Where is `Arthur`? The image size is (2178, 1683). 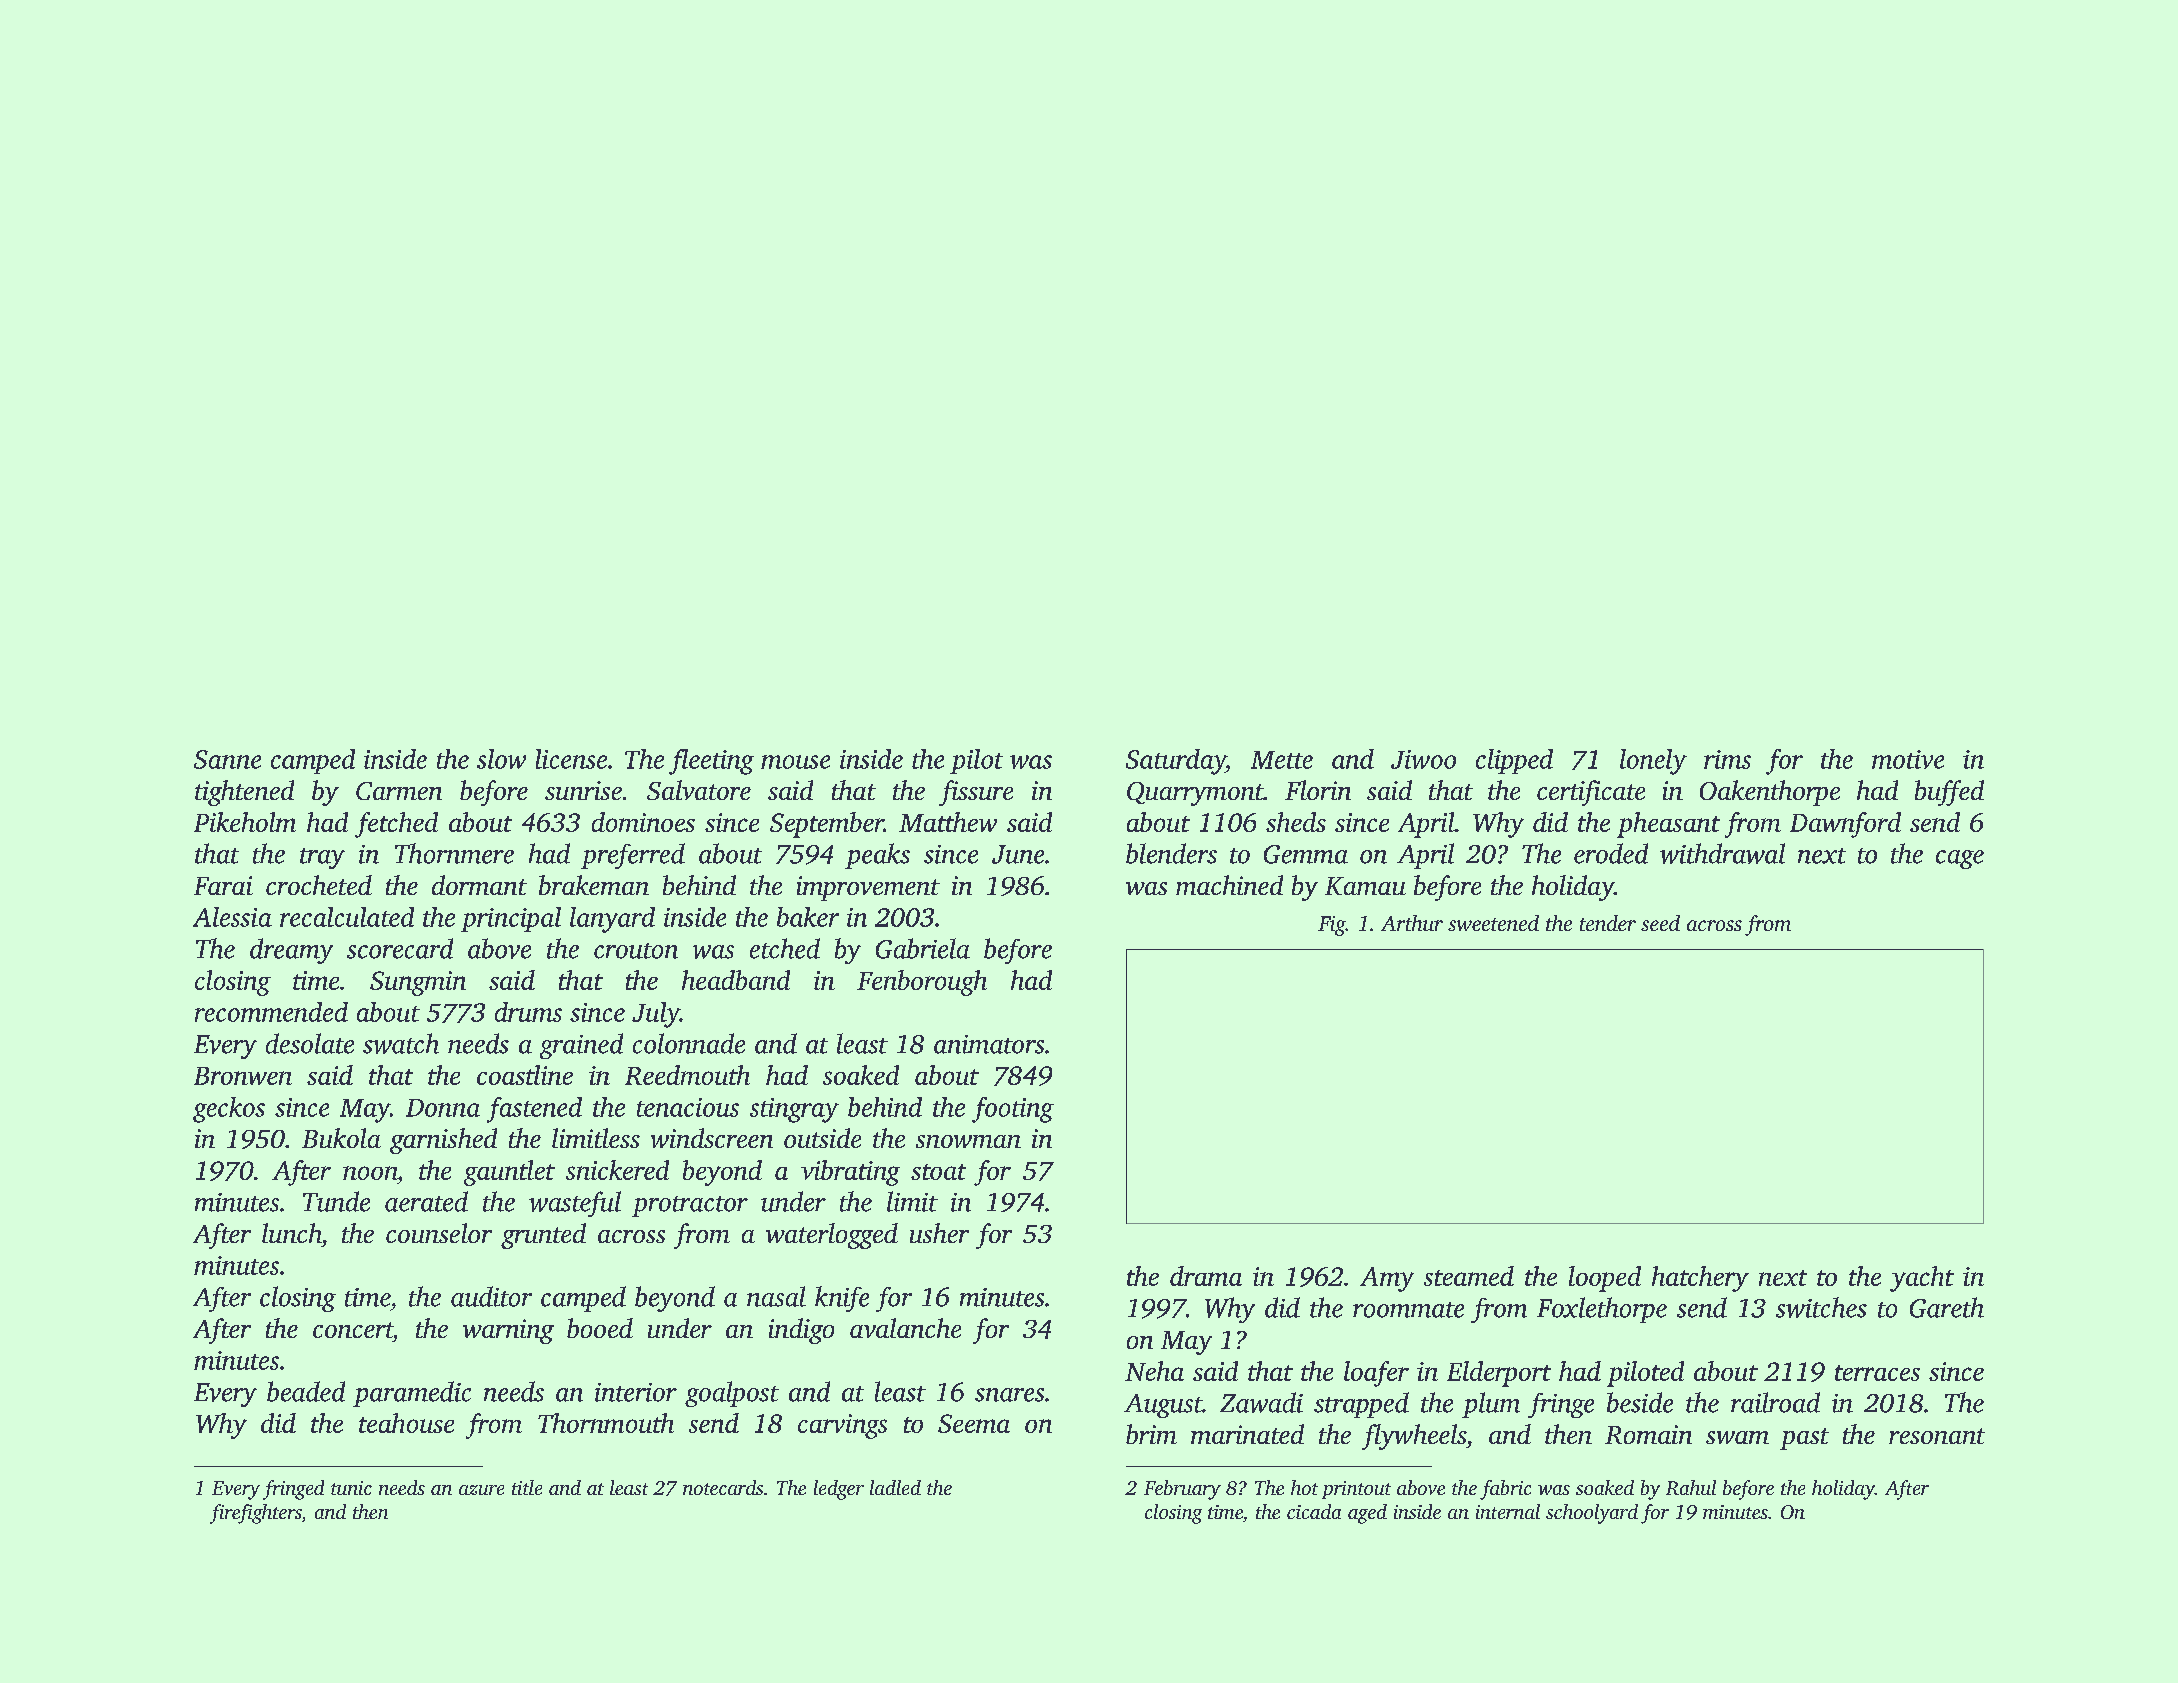
Arthur is located at coordinates (1412, 923).
